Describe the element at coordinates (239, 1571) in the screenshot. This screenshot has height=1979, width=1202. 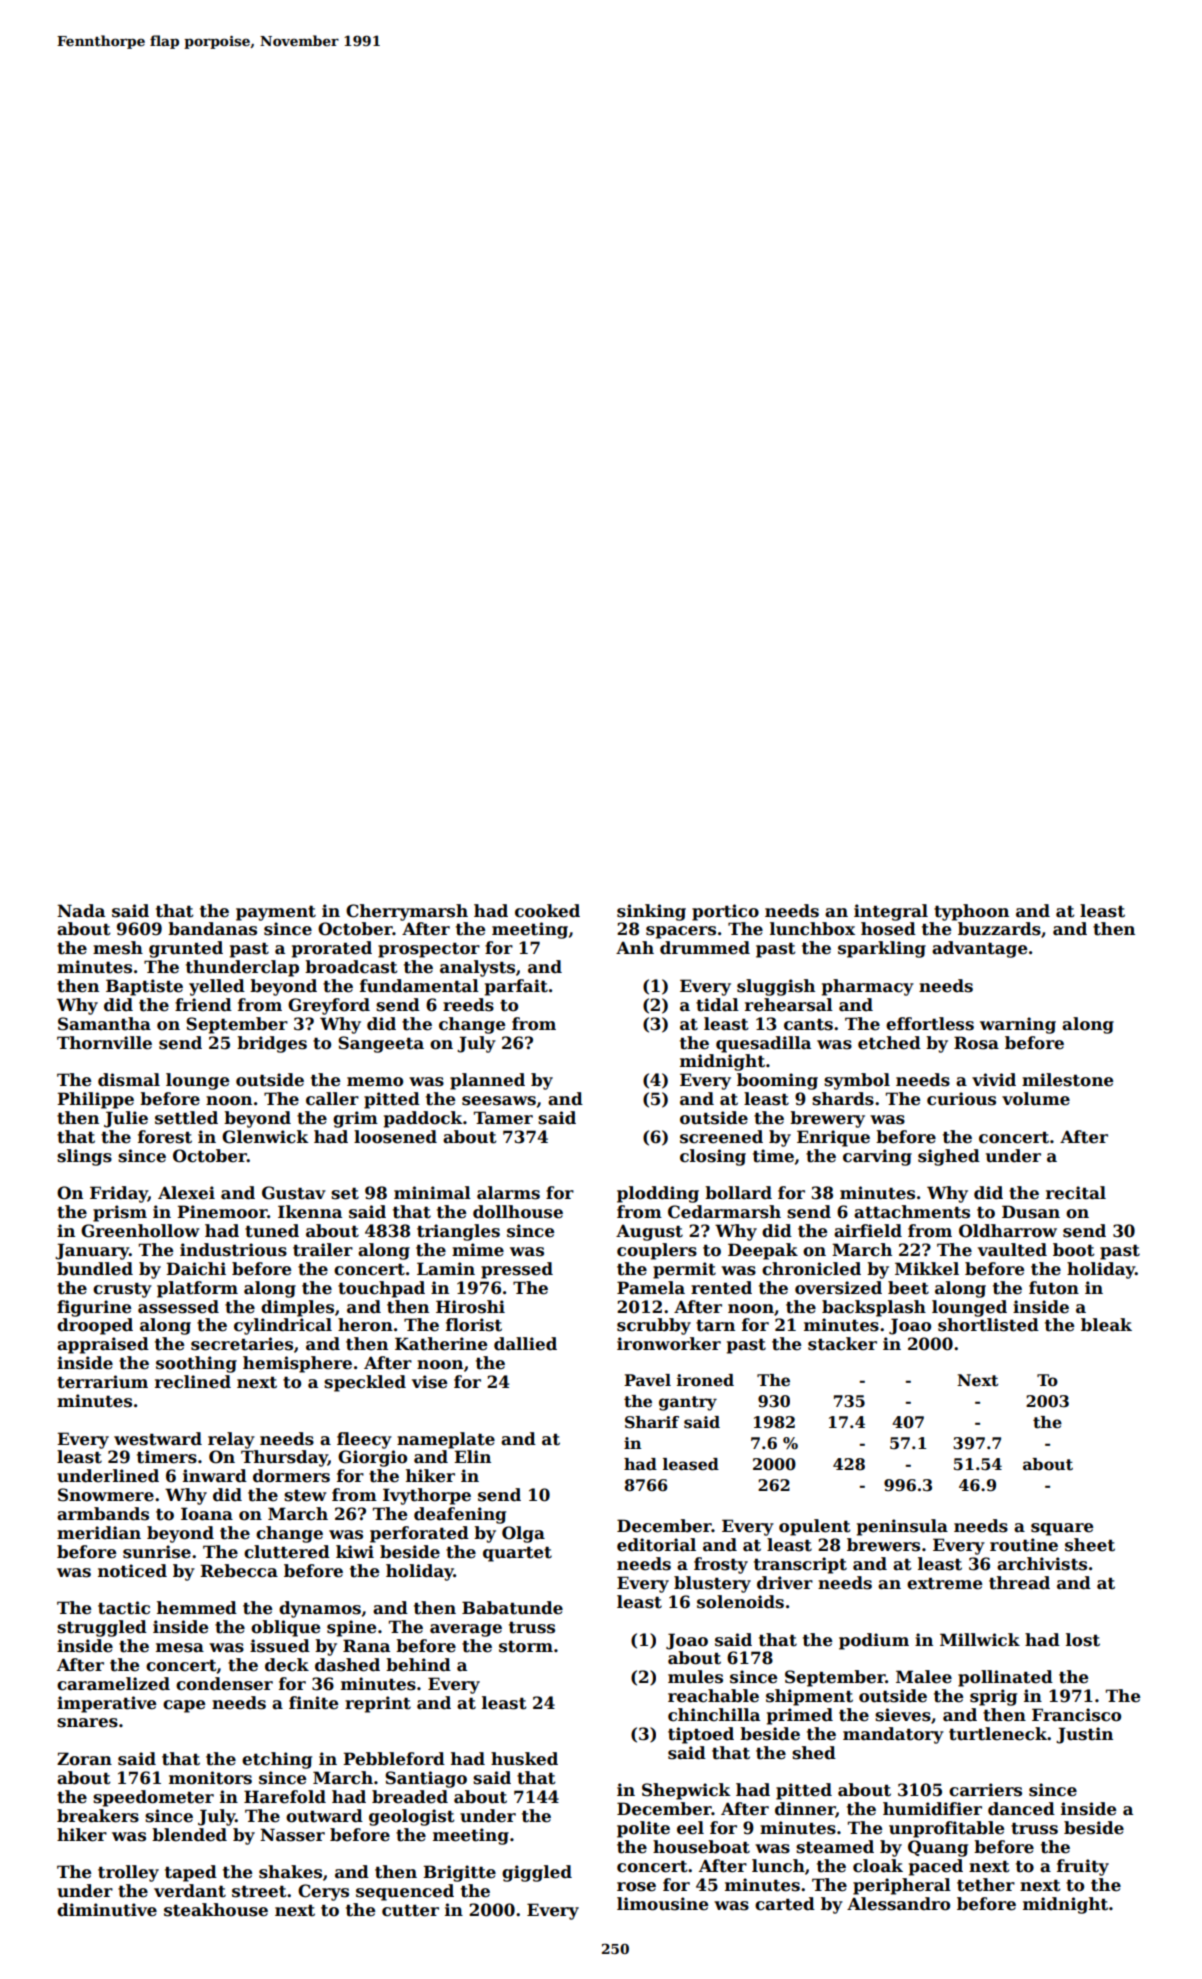
I see `Rebecca` at that location.
